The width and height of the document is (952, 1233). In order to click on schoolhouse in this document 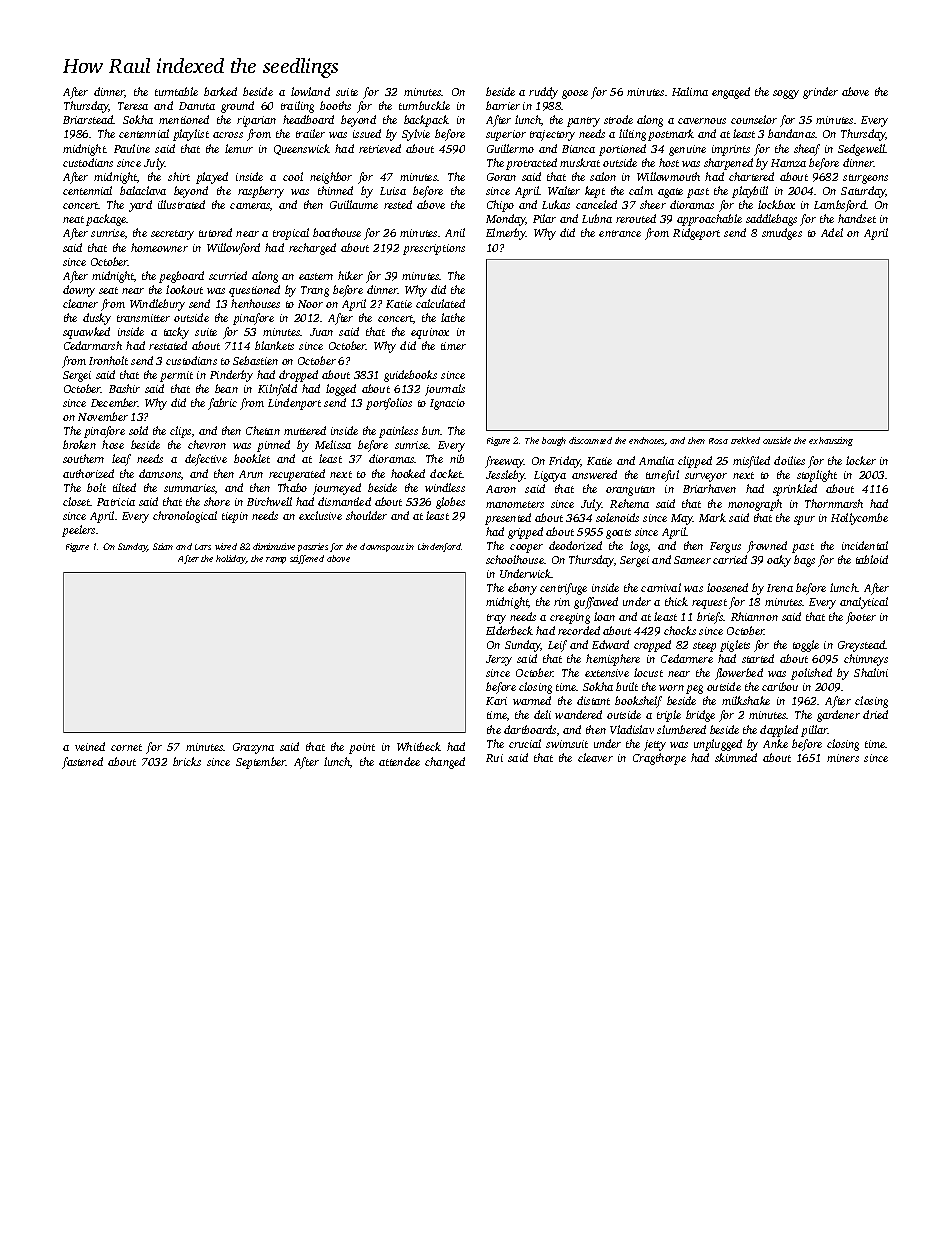, I will do `click(515, 559)`.
